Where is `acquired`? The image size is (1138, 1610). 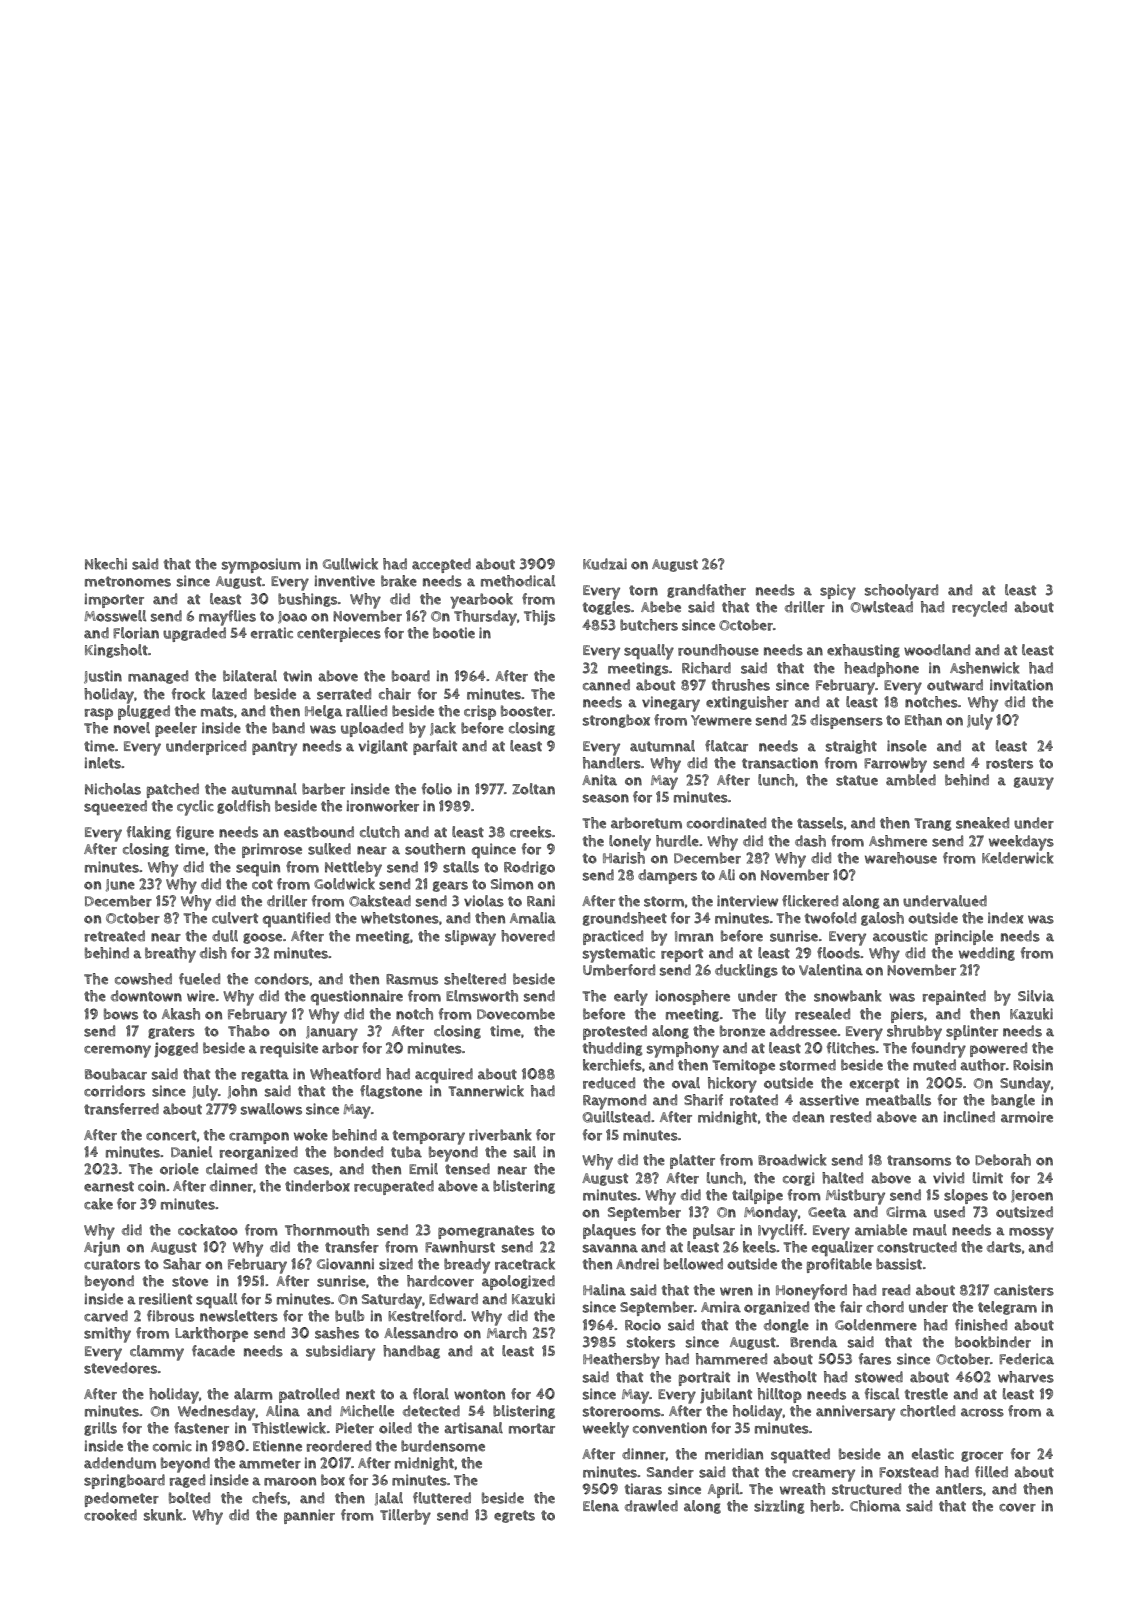 acquired is located at coordinates (444, 1075).
